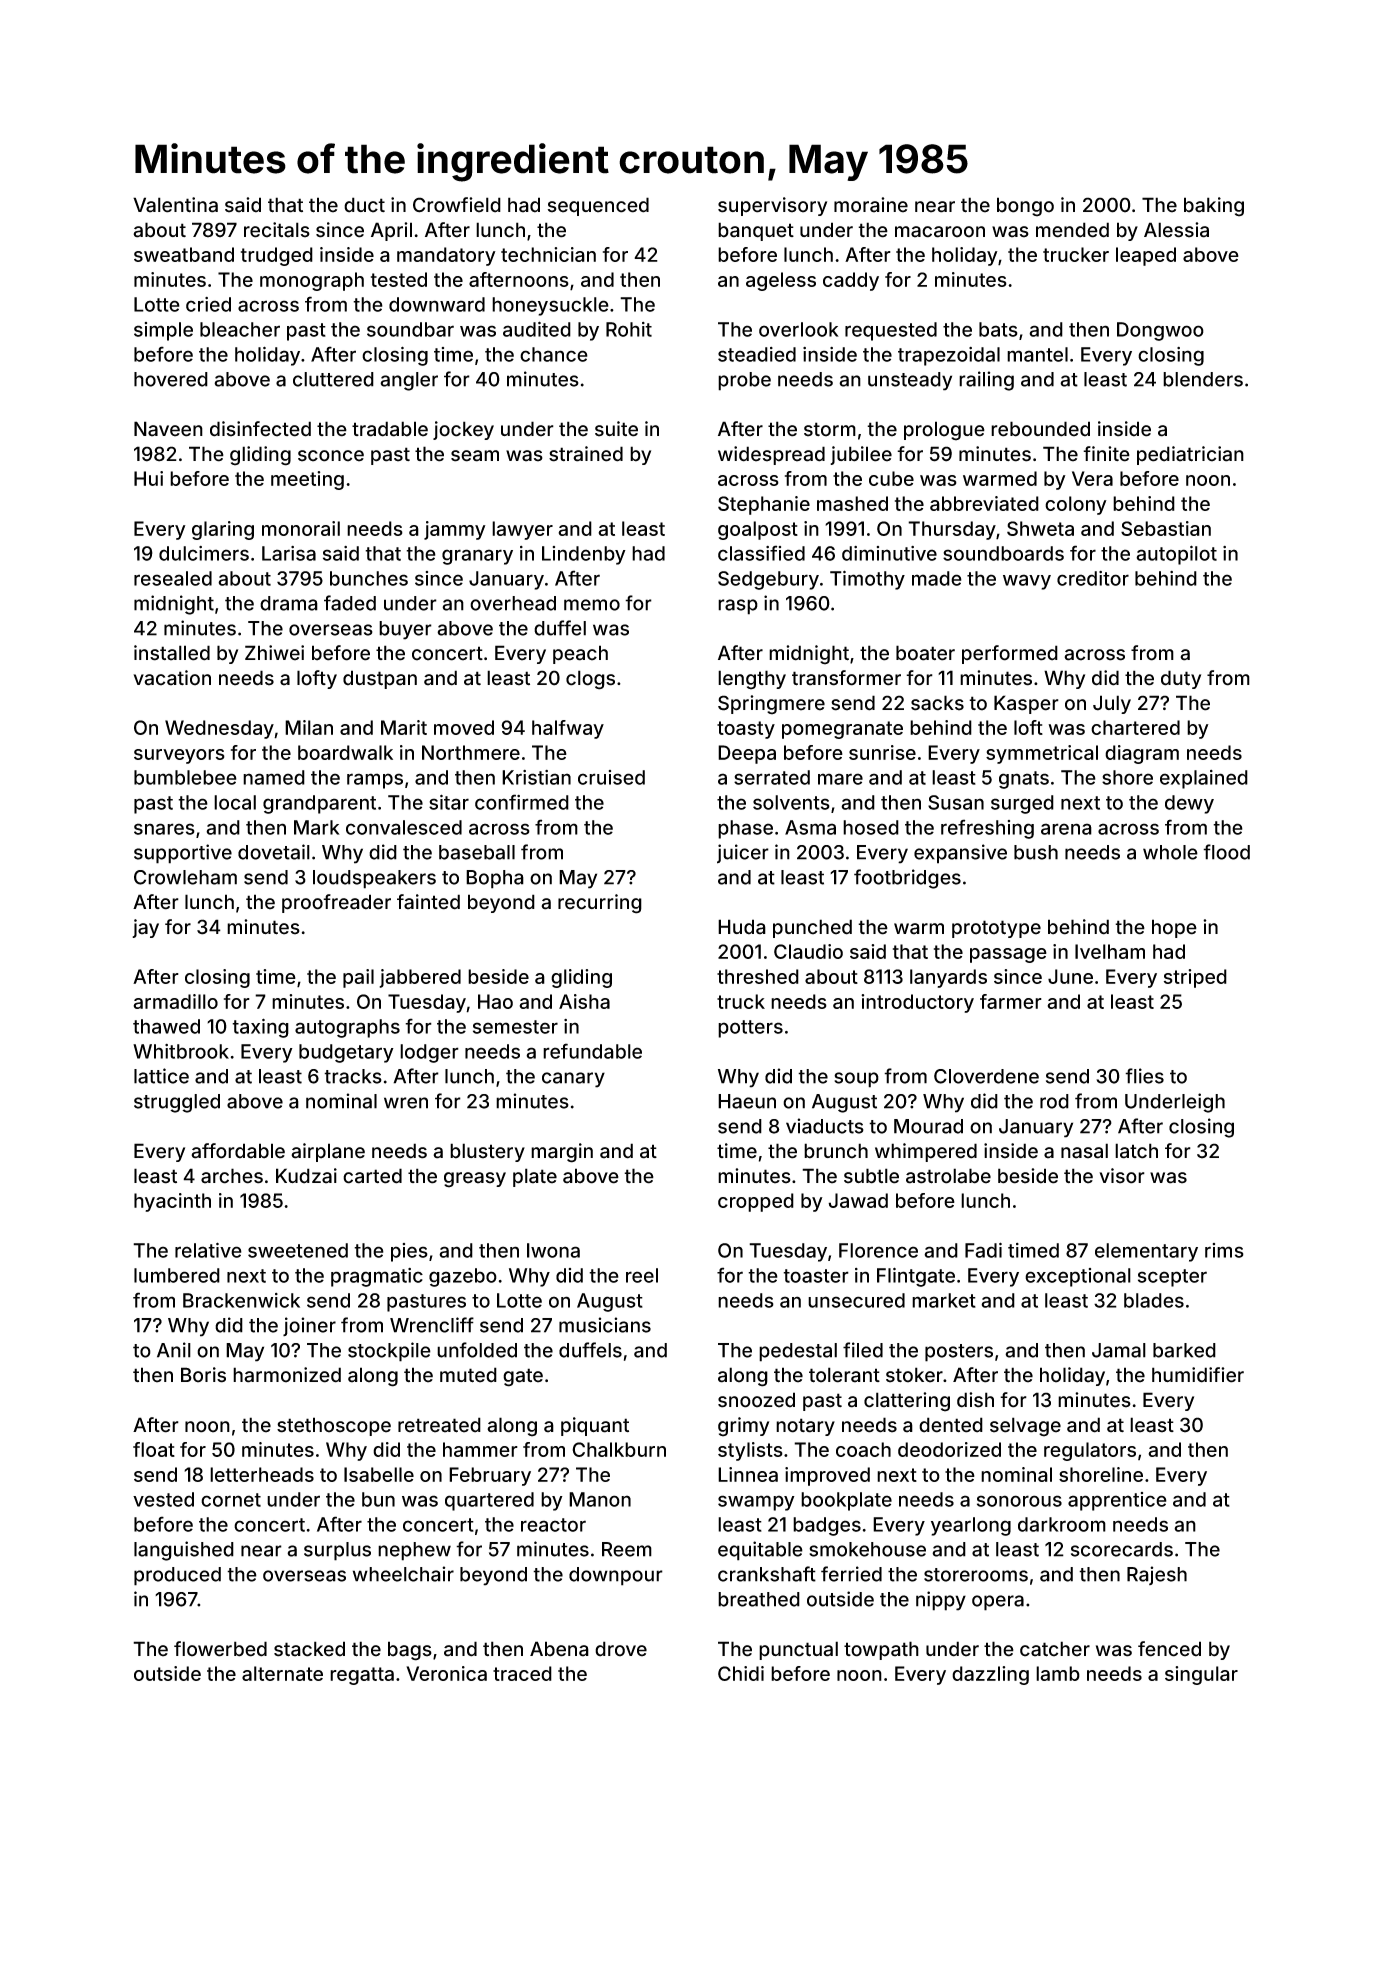 This document has height=1969, width=1386. I want to click on cropped, so click(756, 1202).
